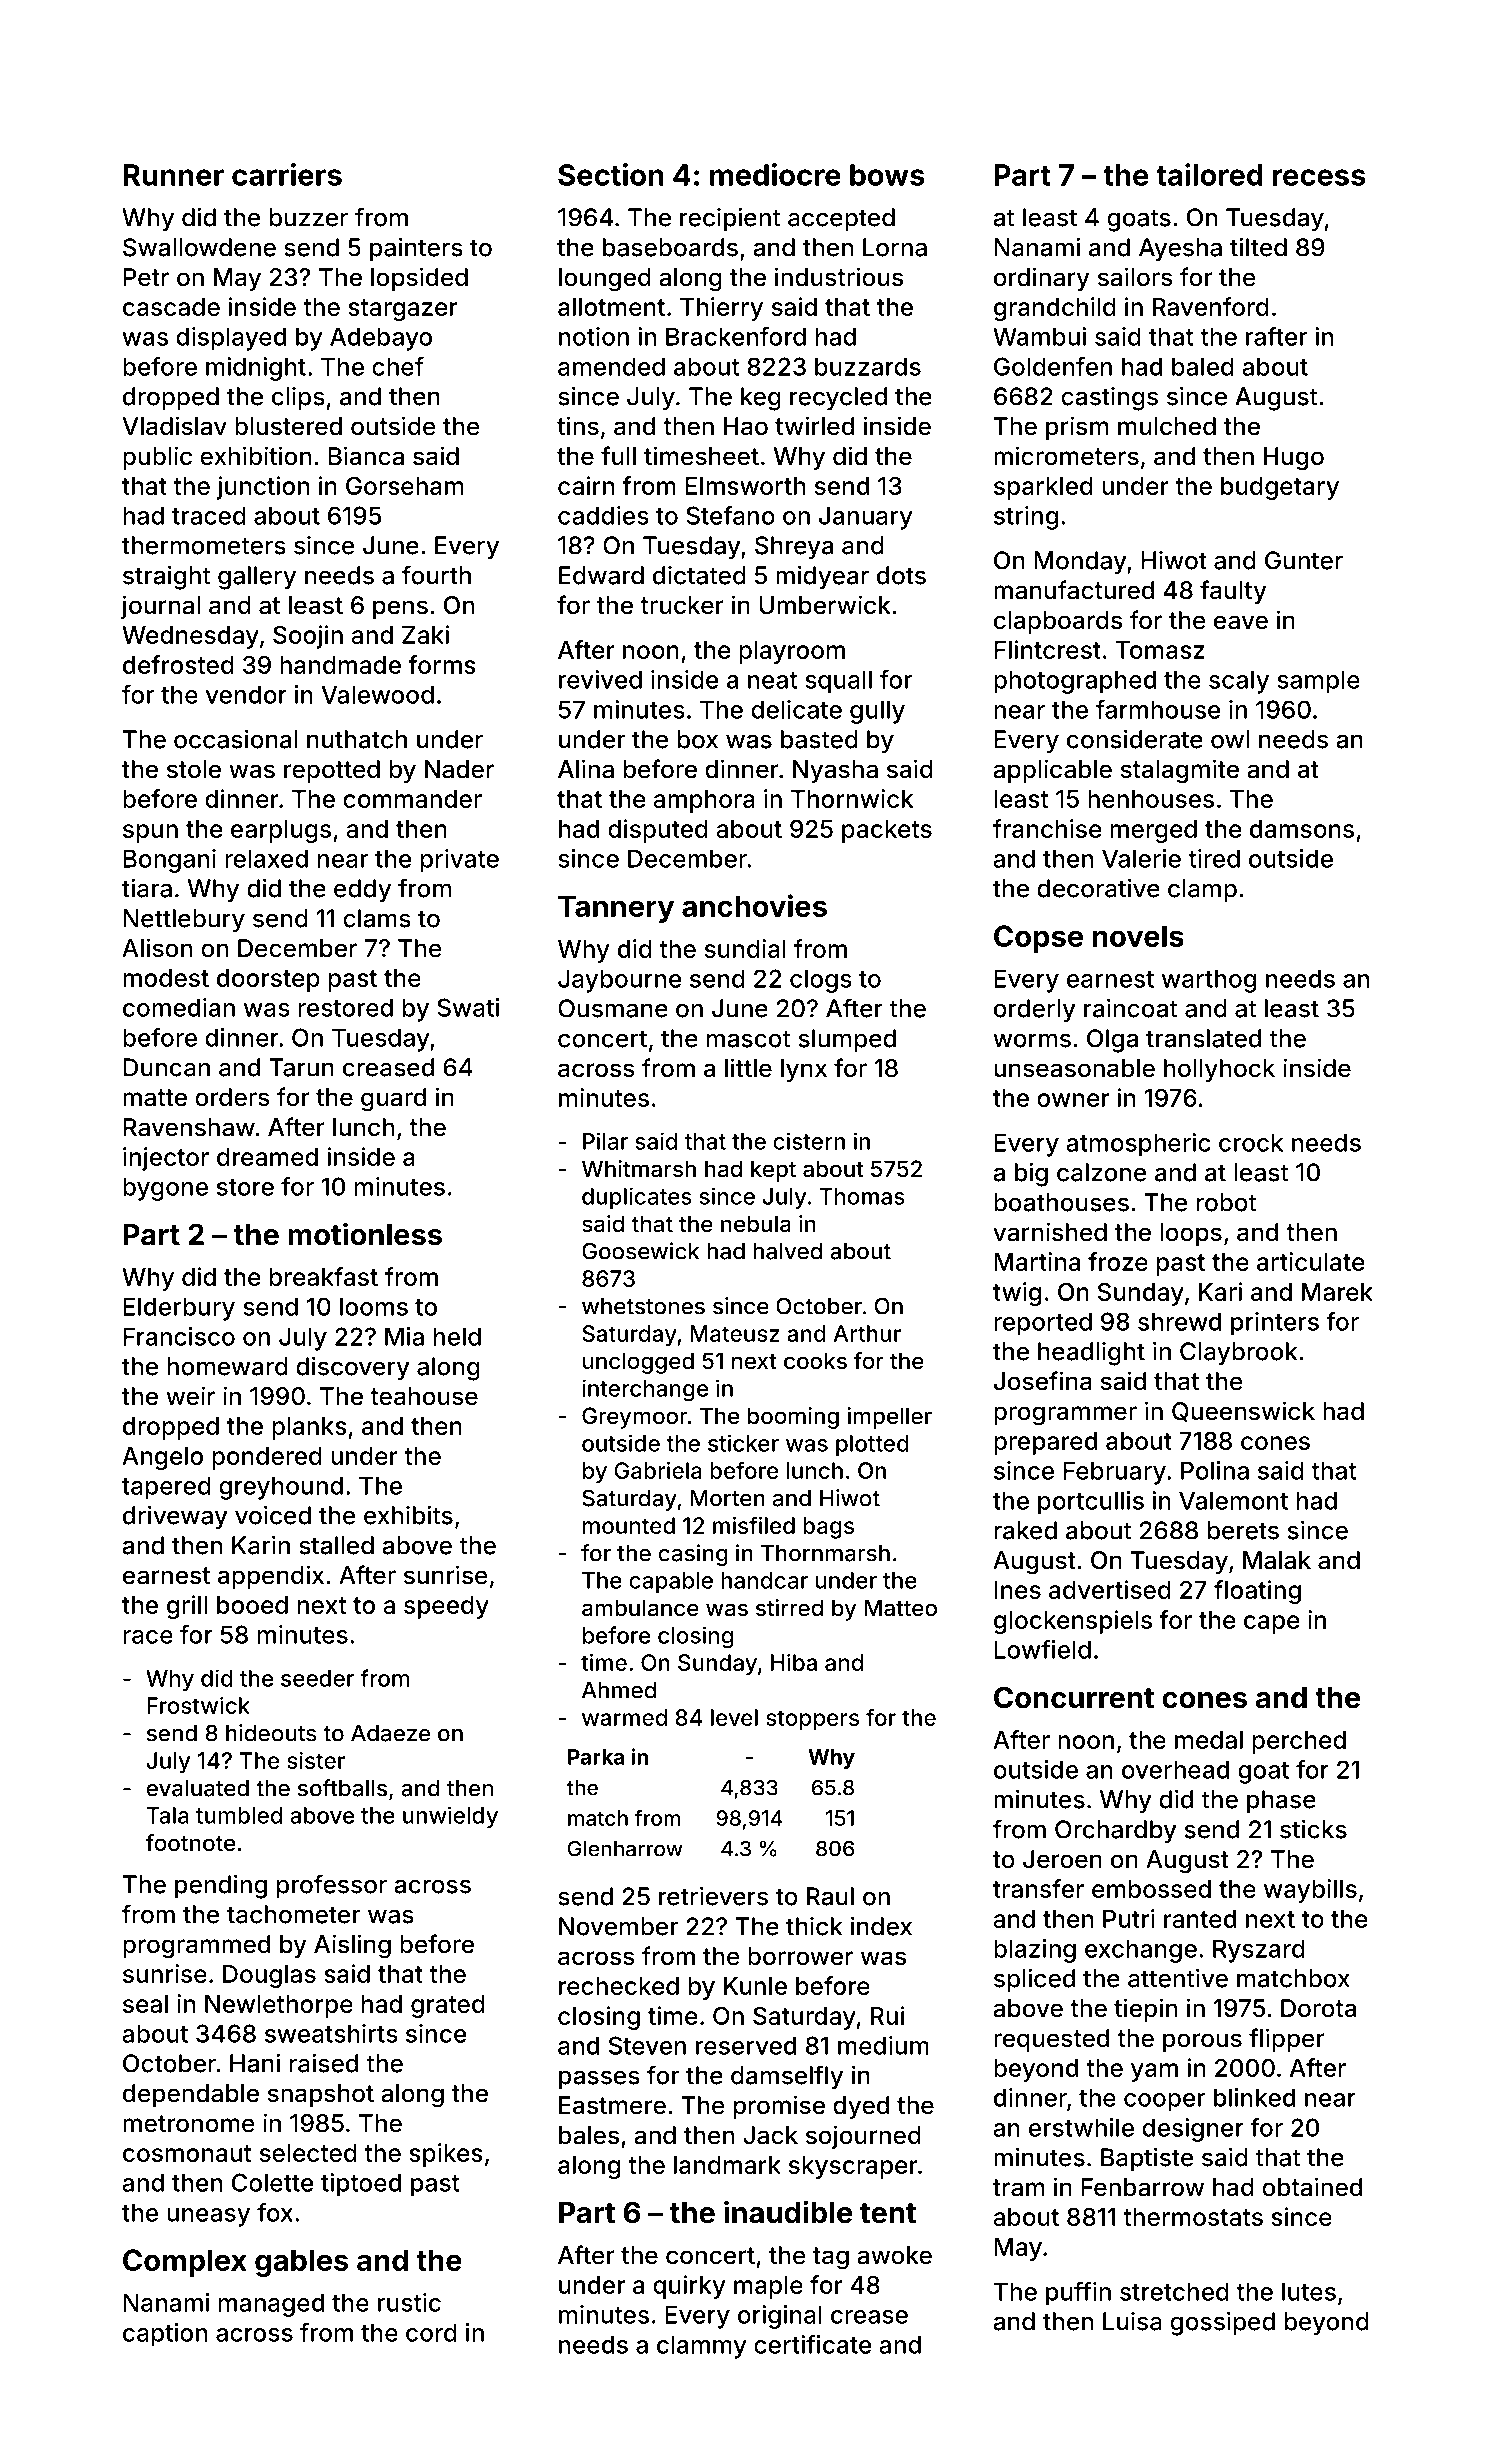 Image resolution: width=1496 pixels, height=2464 pixels. Describe the element at coordinates (1209, 174) in the image. I see `tailored` at that location.
